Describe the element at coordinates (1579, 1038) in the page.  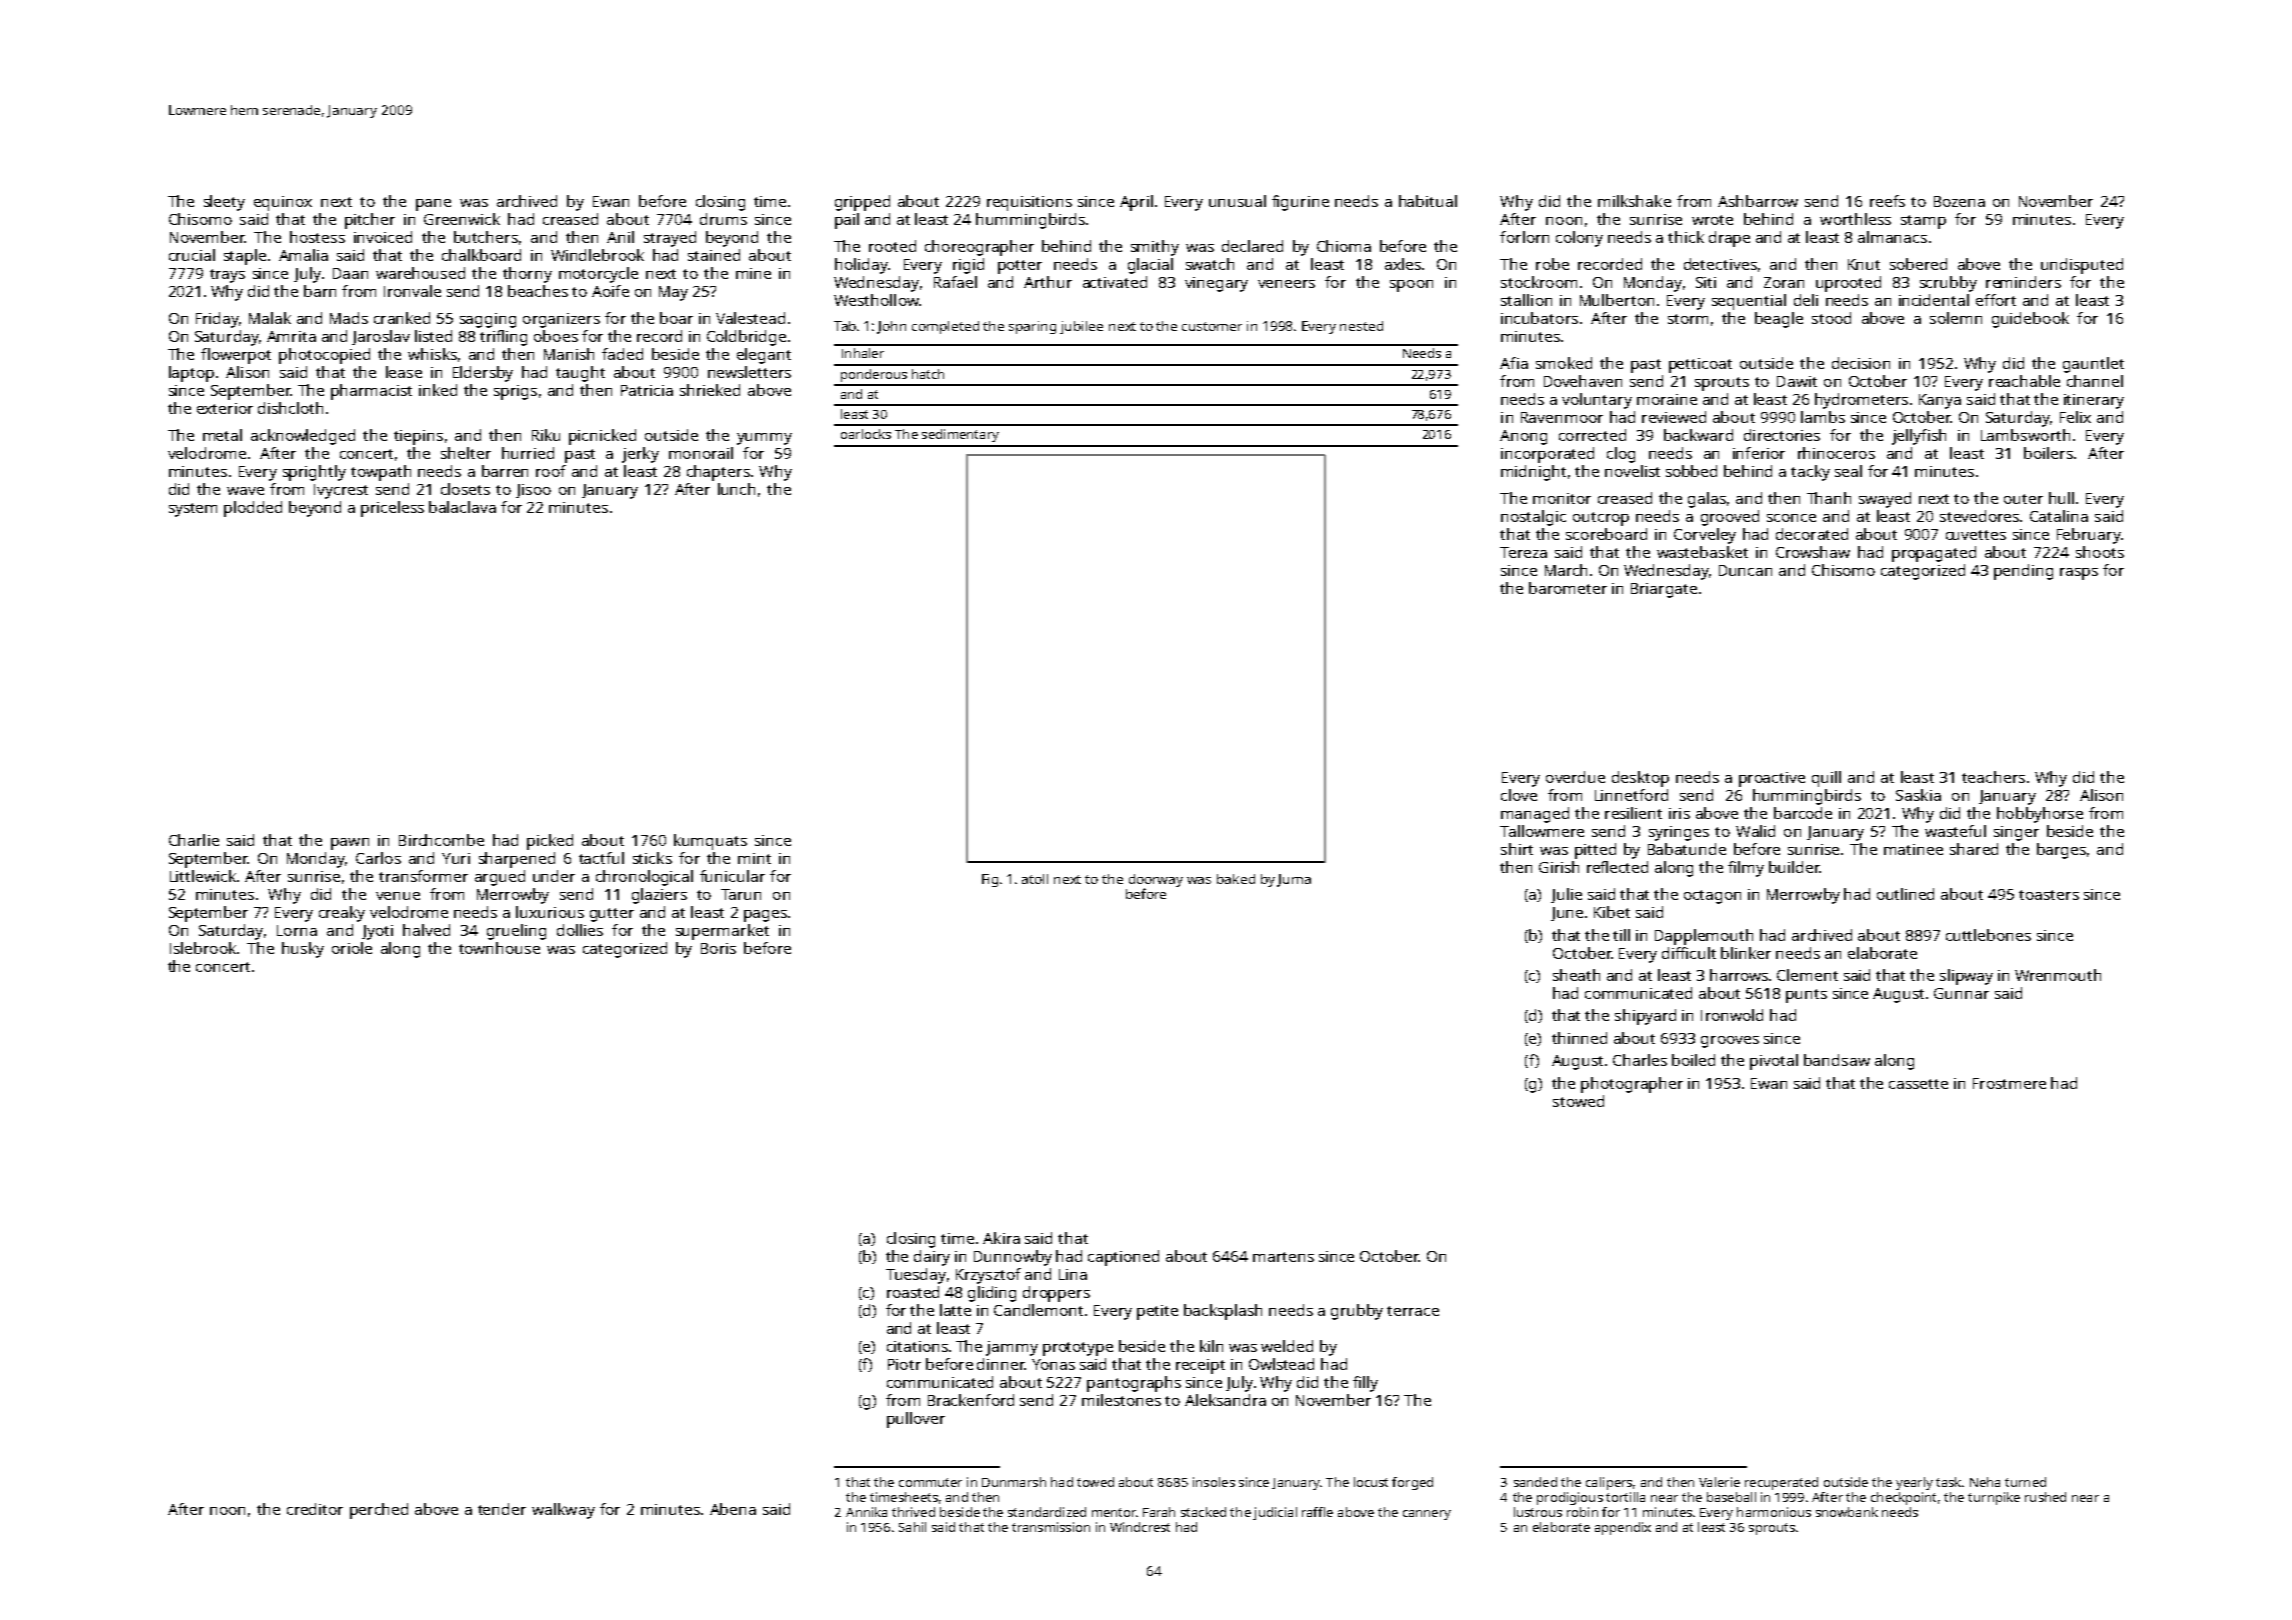
I see `thinned` at that location.
